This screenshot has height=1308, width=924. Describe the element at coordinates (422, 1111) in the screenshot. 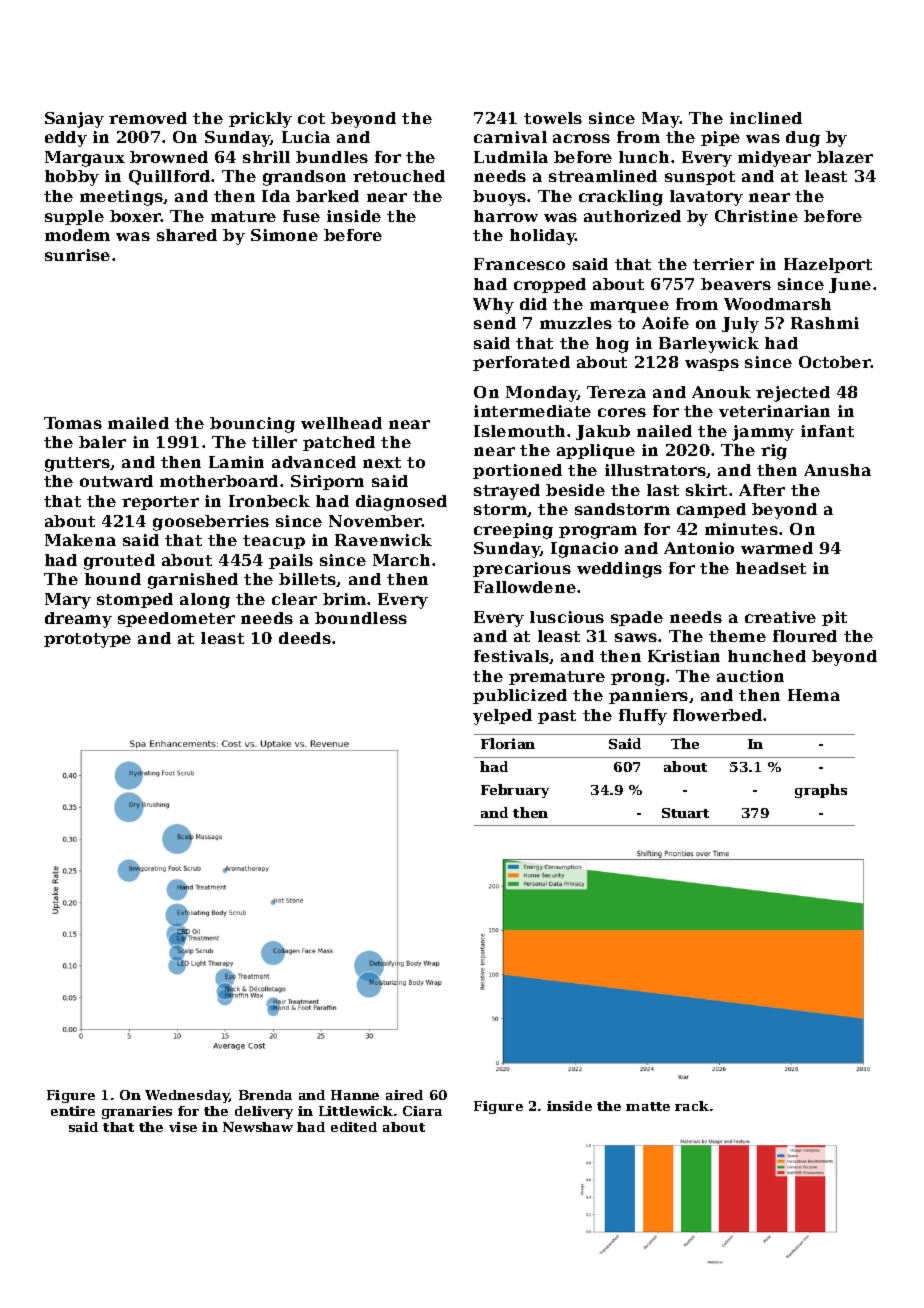

I see `Ciara` at that location.
